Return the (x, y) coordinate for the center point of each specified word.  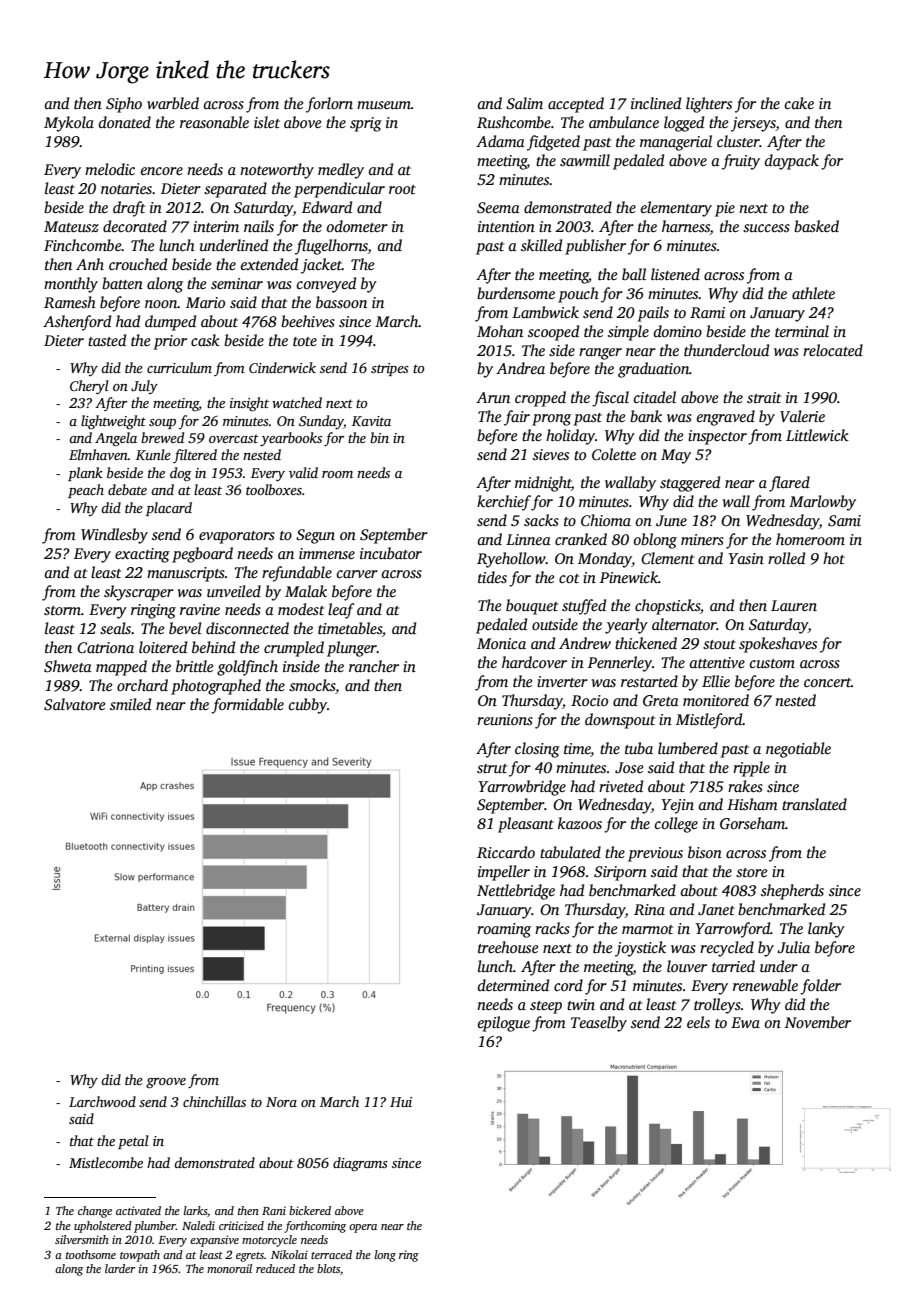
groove (166, 1083)
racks (552, 928)
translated (814, 804)
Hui (401, 1102)
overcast (234, 438)
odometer (357, 226)
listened (675, 274)
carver (357, 574)
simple (628, 333)
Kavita (371, 421)
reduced (275, 1268)
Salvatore (74, 704)
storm (62, 610)
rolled (786, 558)
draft (129, 209)
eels (698, 1022)
